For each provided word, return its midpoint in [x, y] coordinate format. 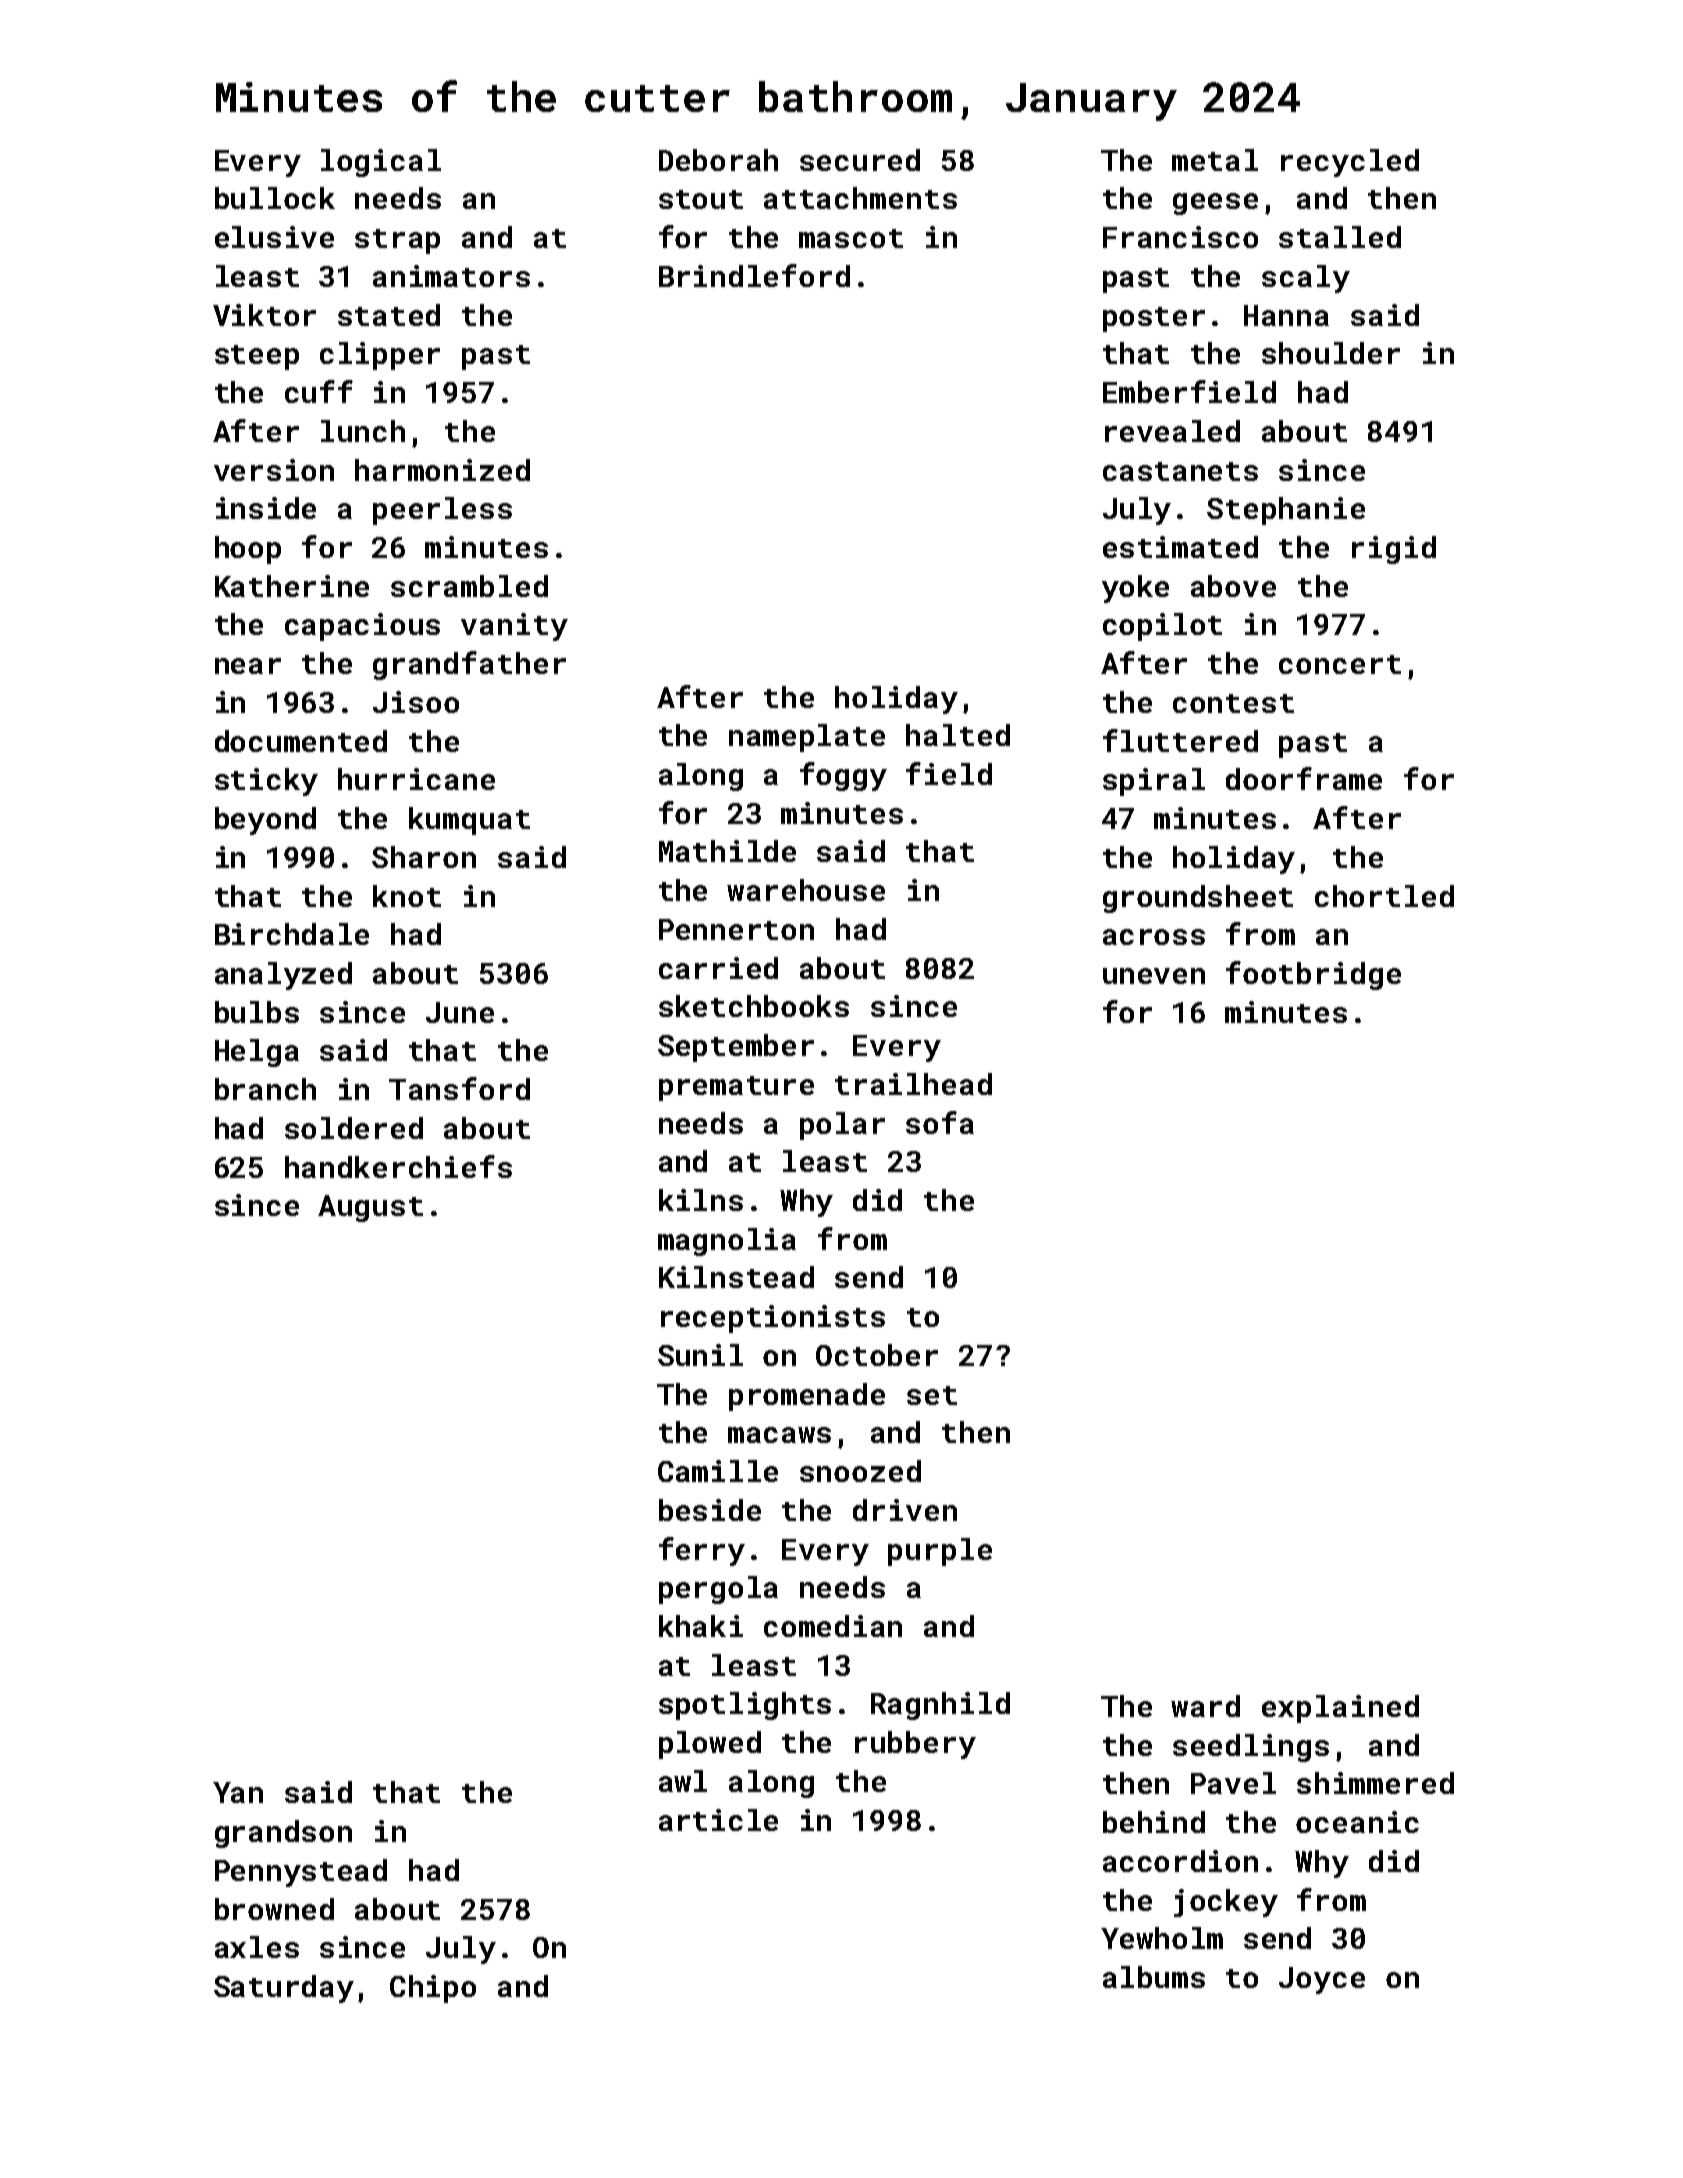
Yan [238, 1792]
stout [701, 199]
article [718, 1820]
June [460, 1012]
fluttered [1180, 740]
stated [389, 315]
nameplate [807, 738]
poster [1154, 319]
